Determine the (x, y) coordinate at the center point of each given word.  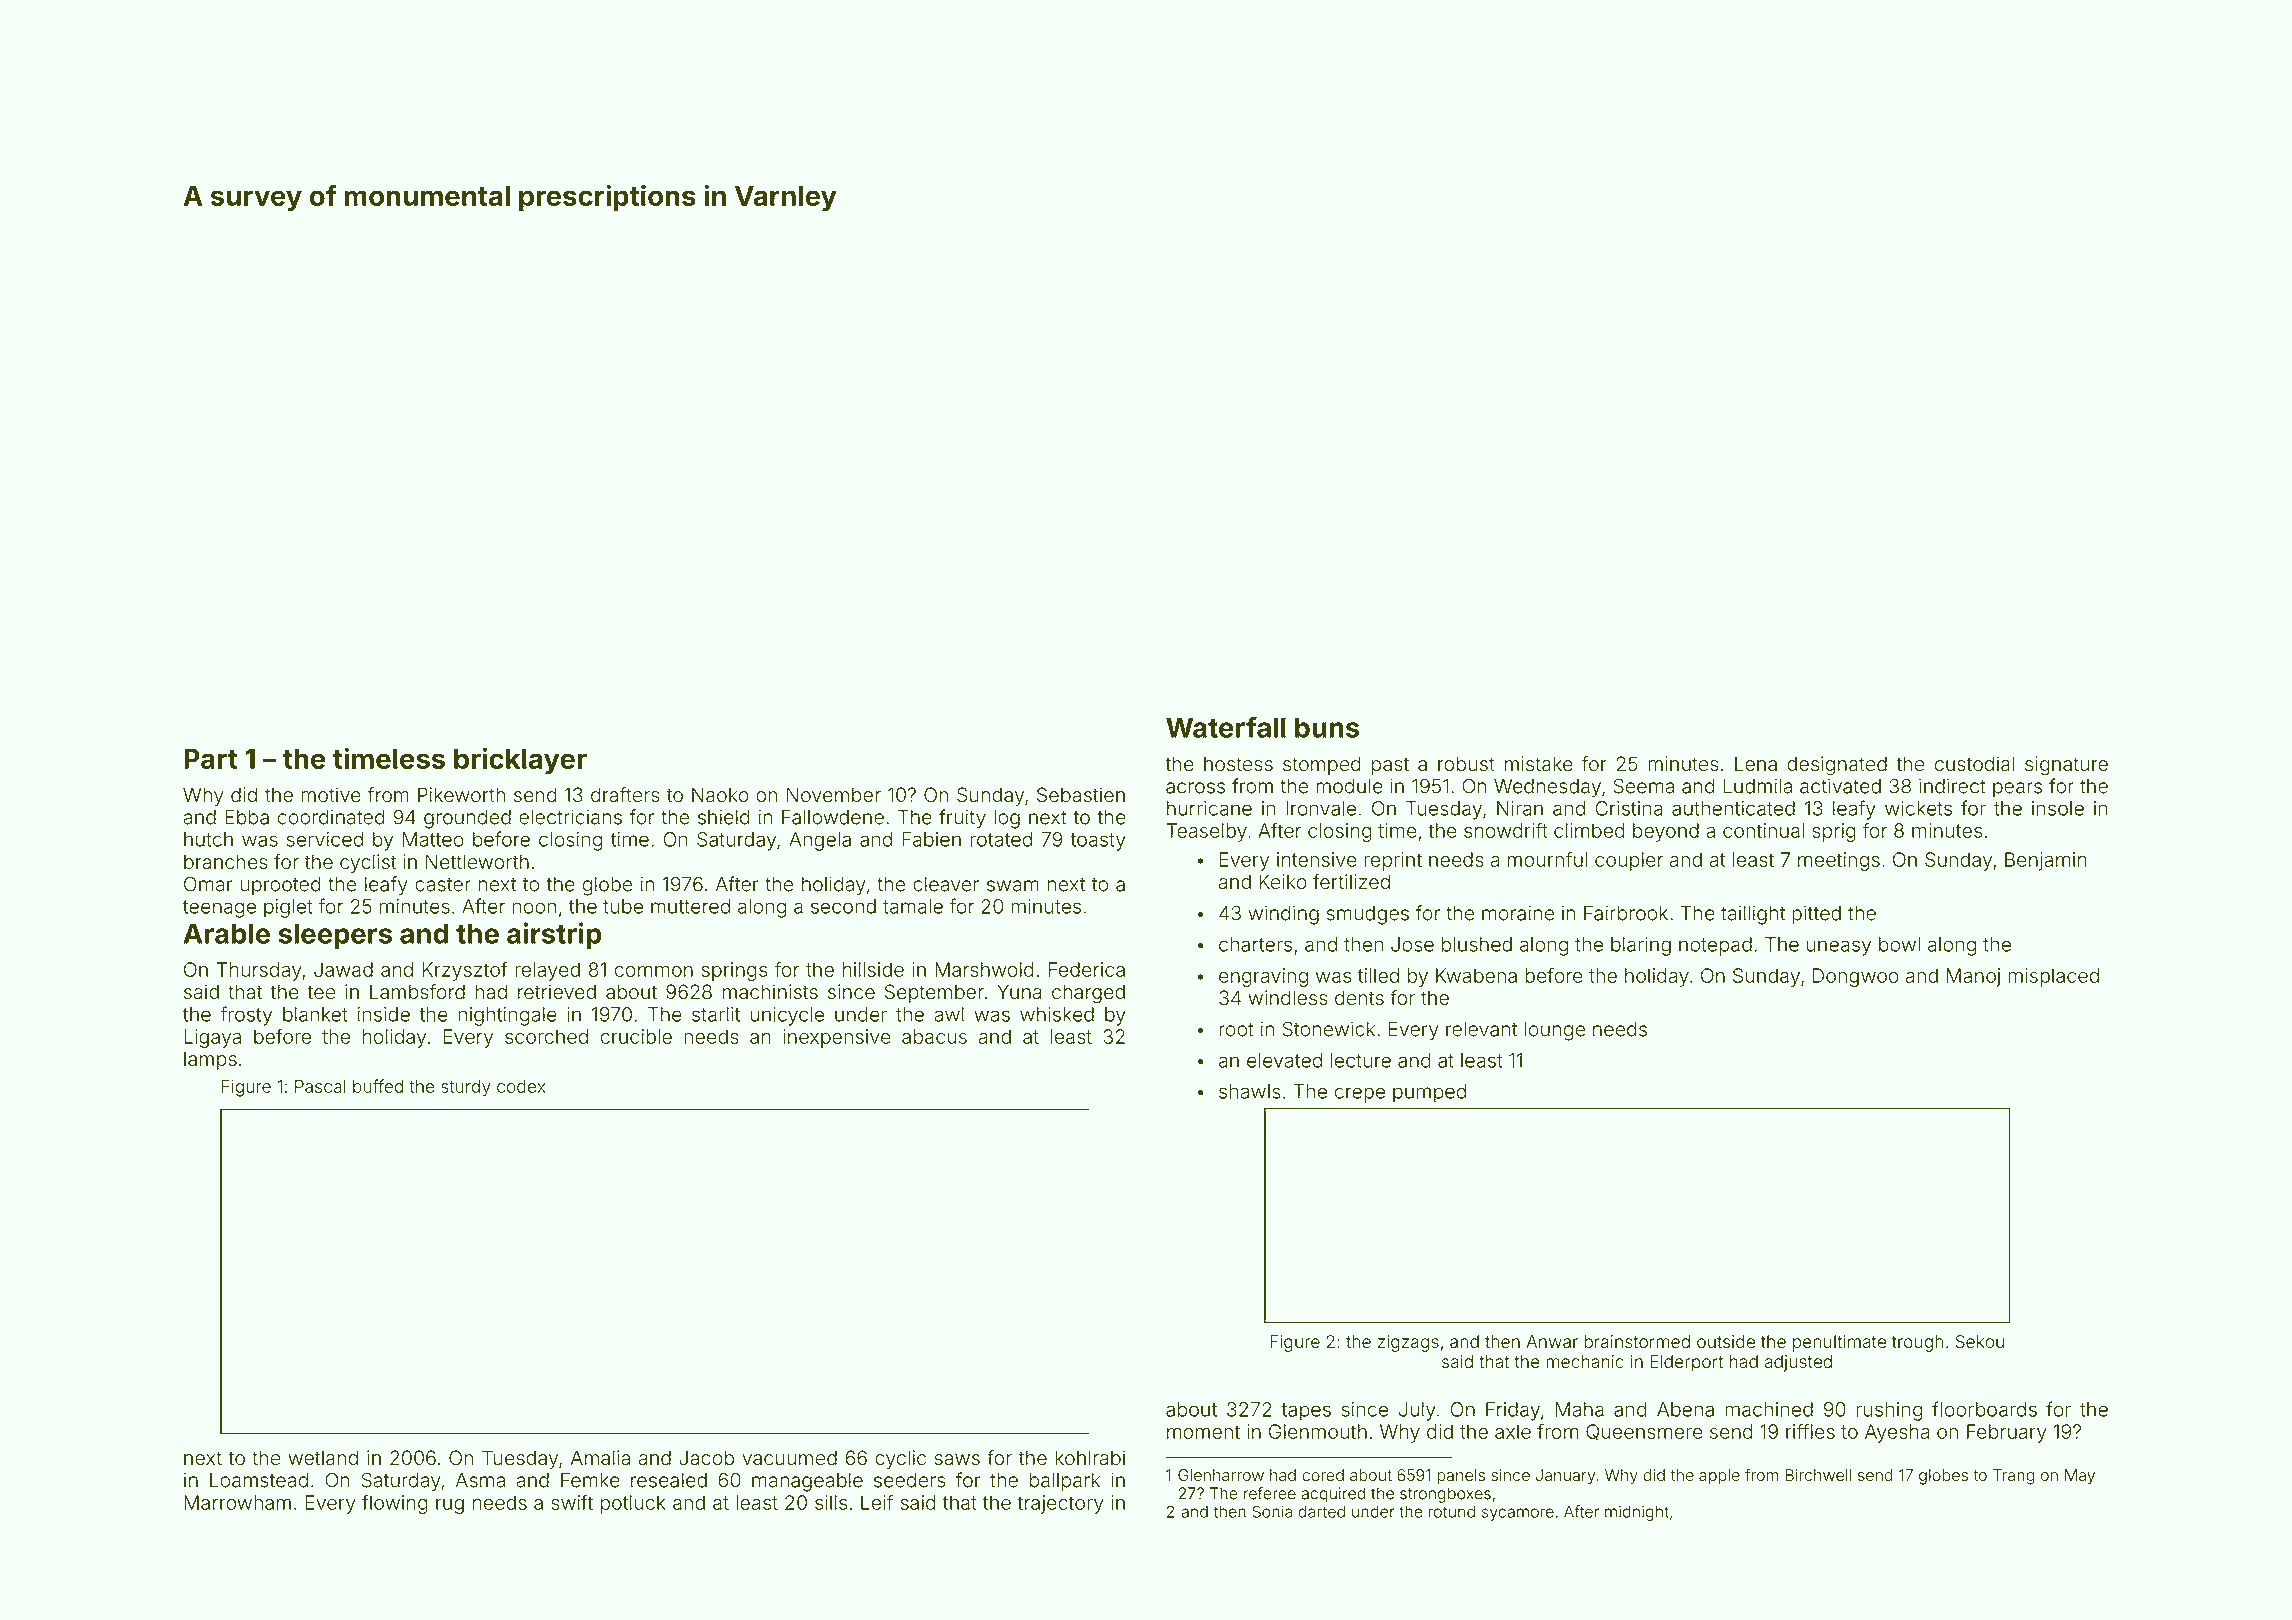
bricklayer (520, 761)
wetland (323, 1458)
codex (521, 1086)
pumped (1429, 1093)
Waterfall (1226, 727)
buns (1327, 727)
